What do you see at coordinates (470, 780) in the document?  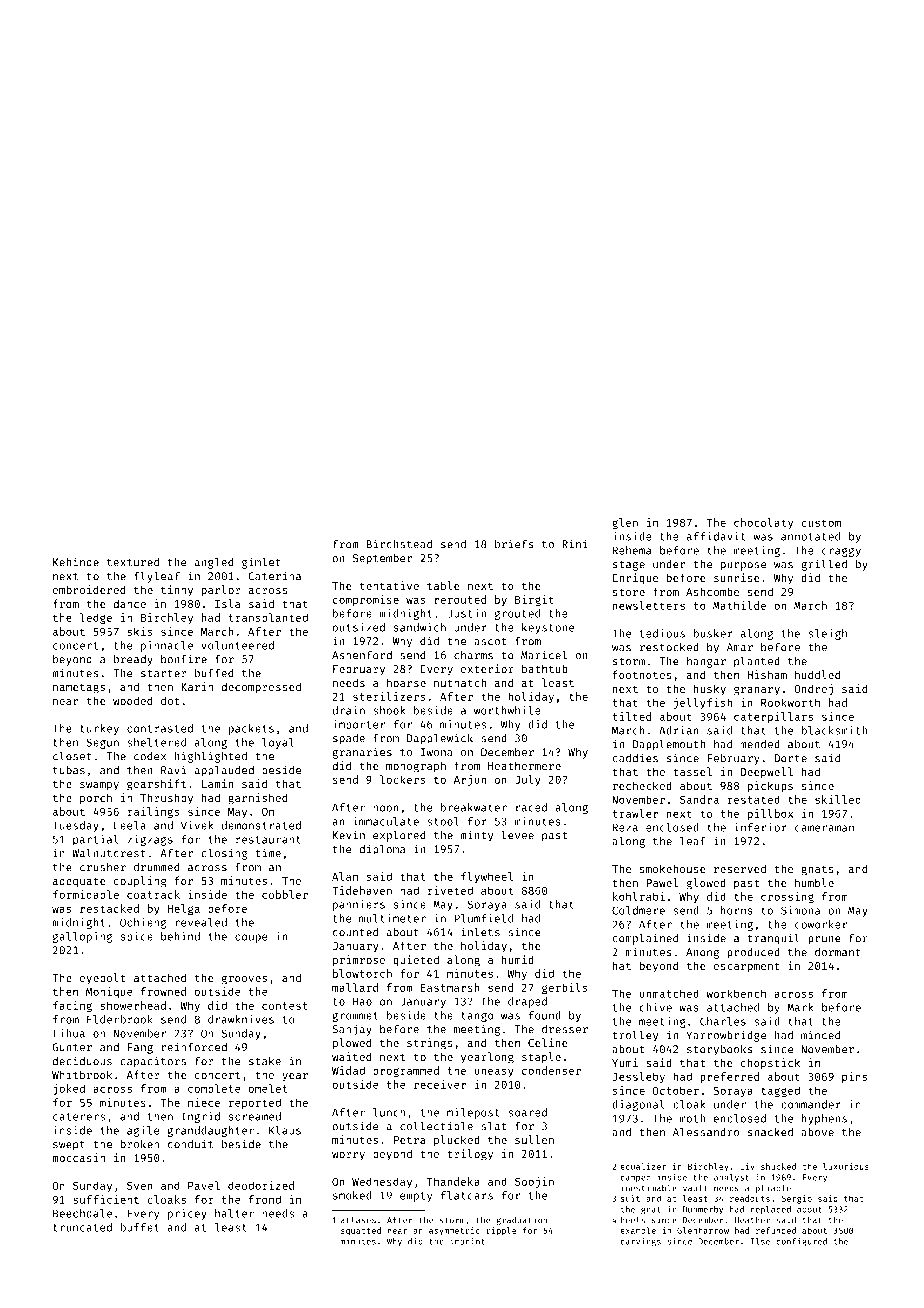 I see `Arjun` at bounding box center [470, 780].
